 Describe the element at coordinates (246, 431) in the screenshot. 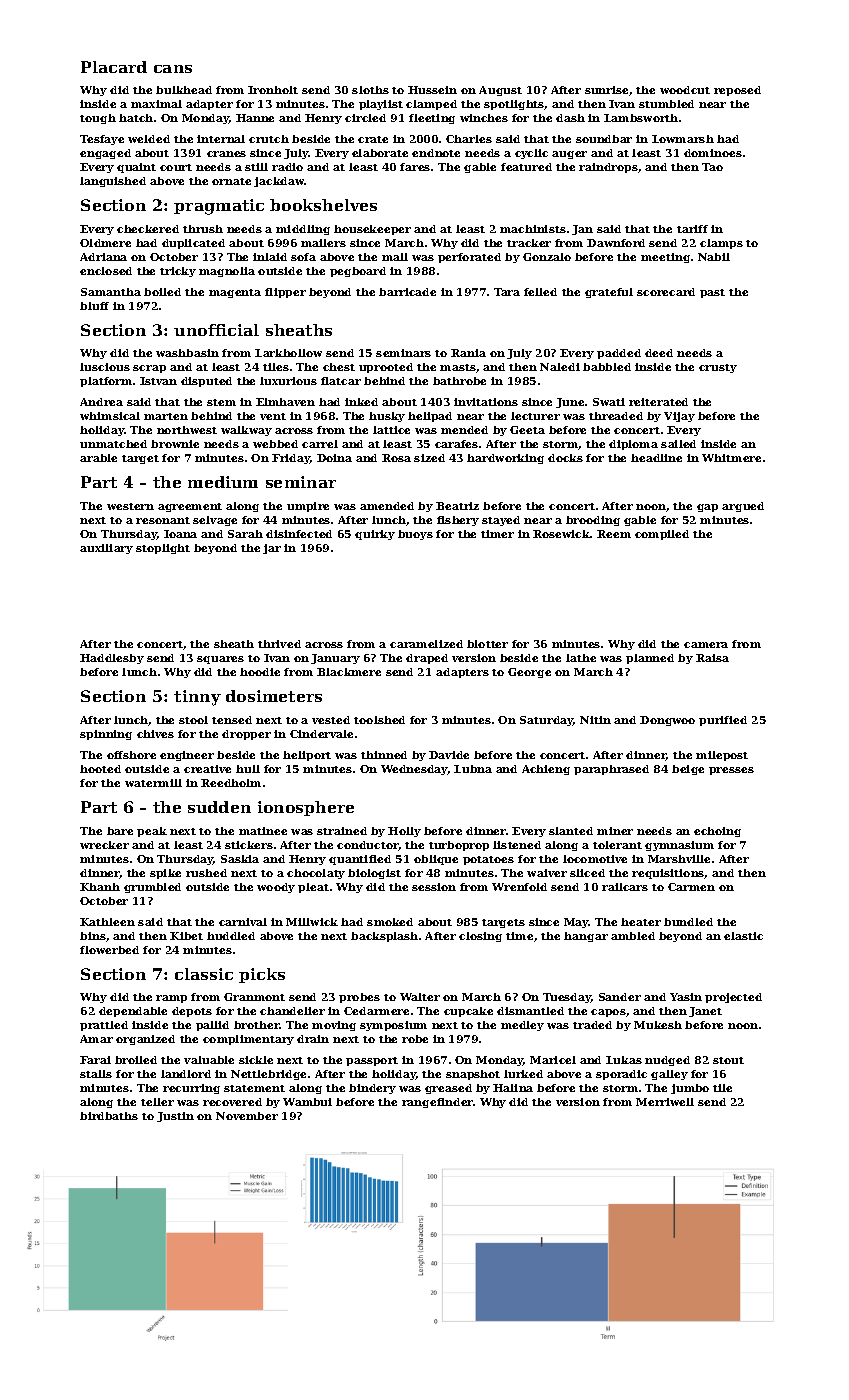

I see `walkway` at that location.
